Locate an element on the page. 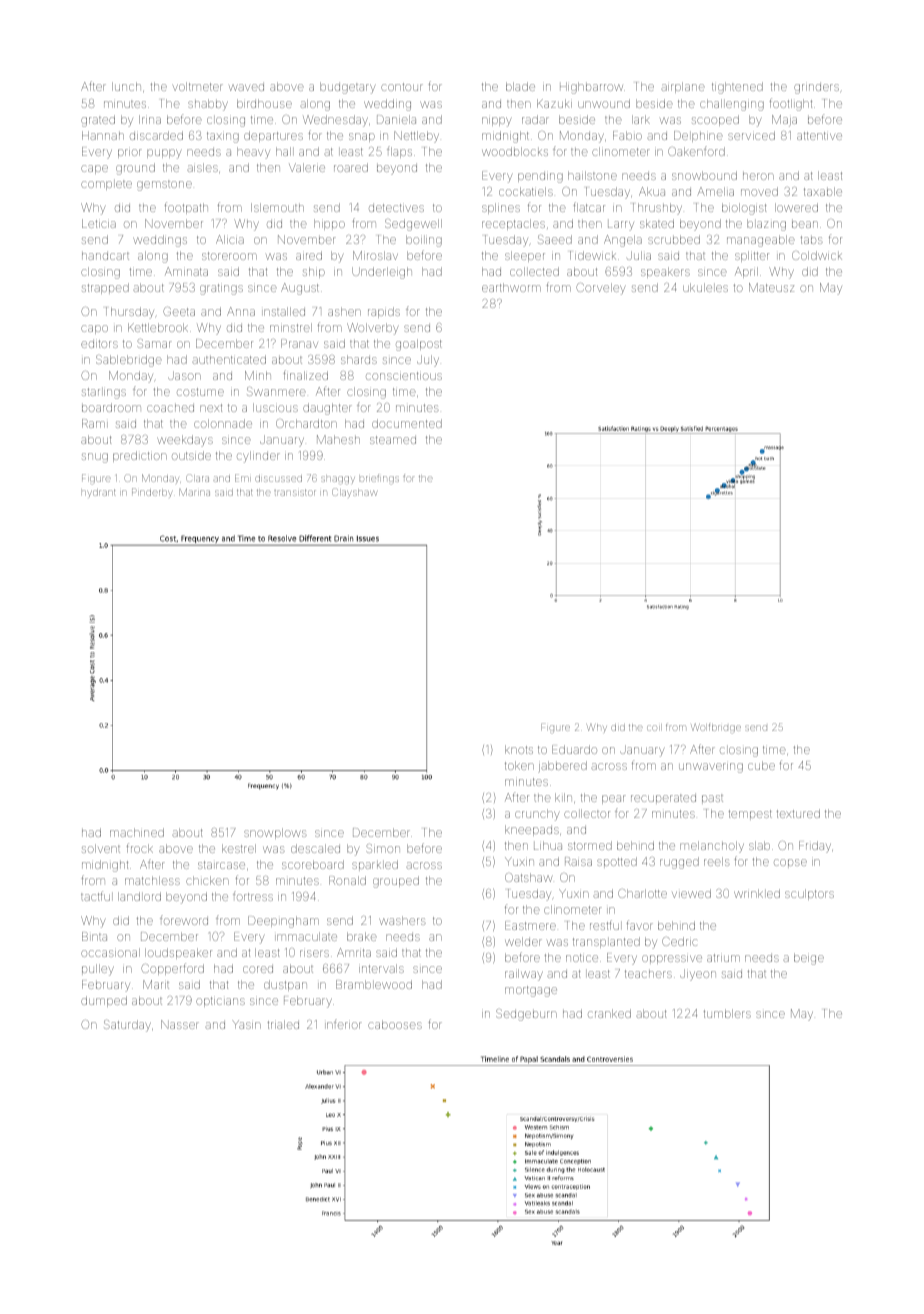 The image size is (924, 1314). crunchy is located at coordinates (537, 815).
